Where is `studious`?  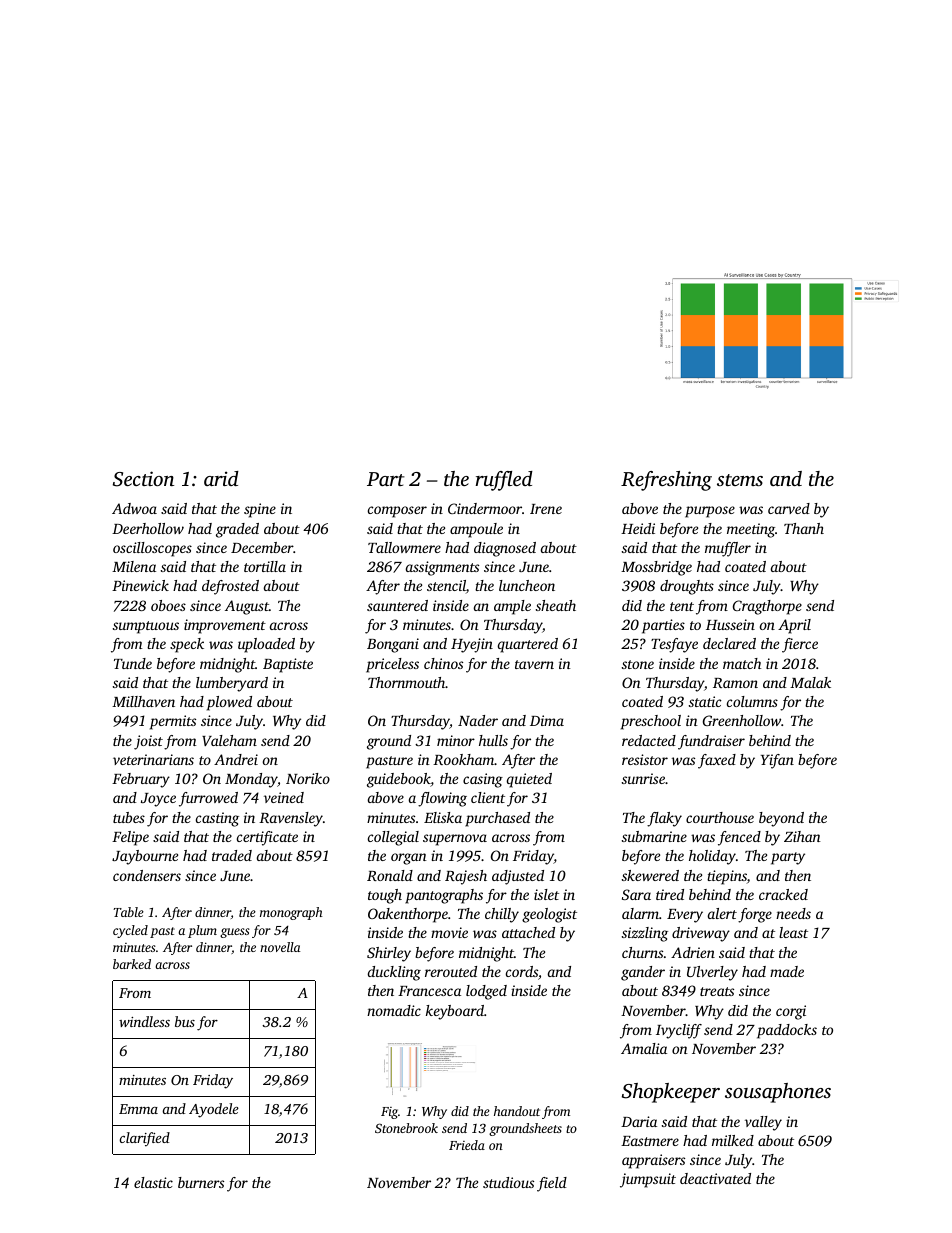 studious is located at coordinates (508, 1182).
